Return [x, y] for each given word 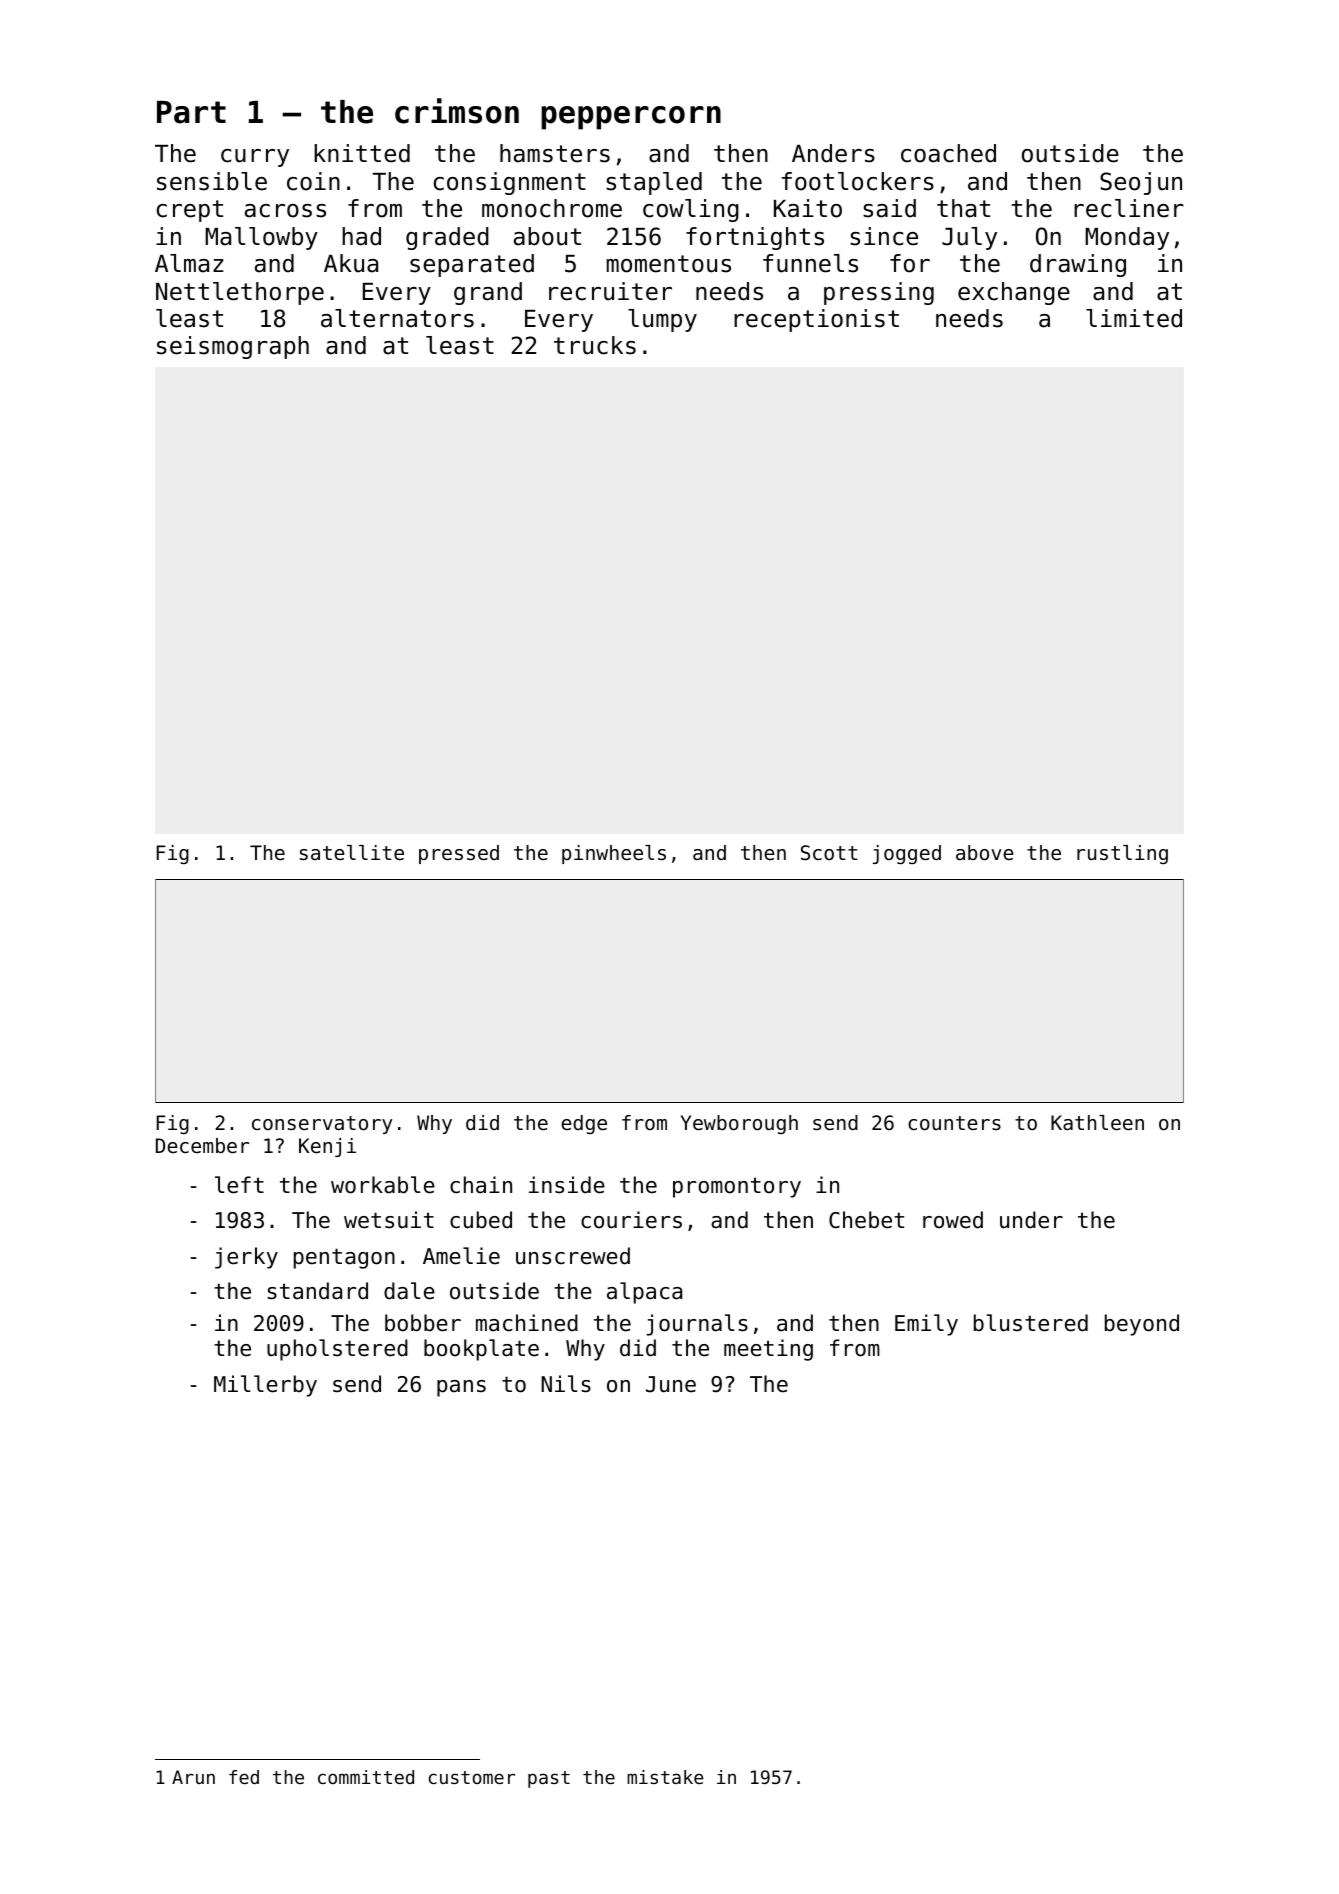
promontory [737, 1187]
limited [1134, 318]
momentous [669, 264]
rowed [953, 1220]
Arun [193, 1777]
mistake [665, 1777]
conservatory [322, 1125]
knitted [362, 153]
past [549, 1779]
